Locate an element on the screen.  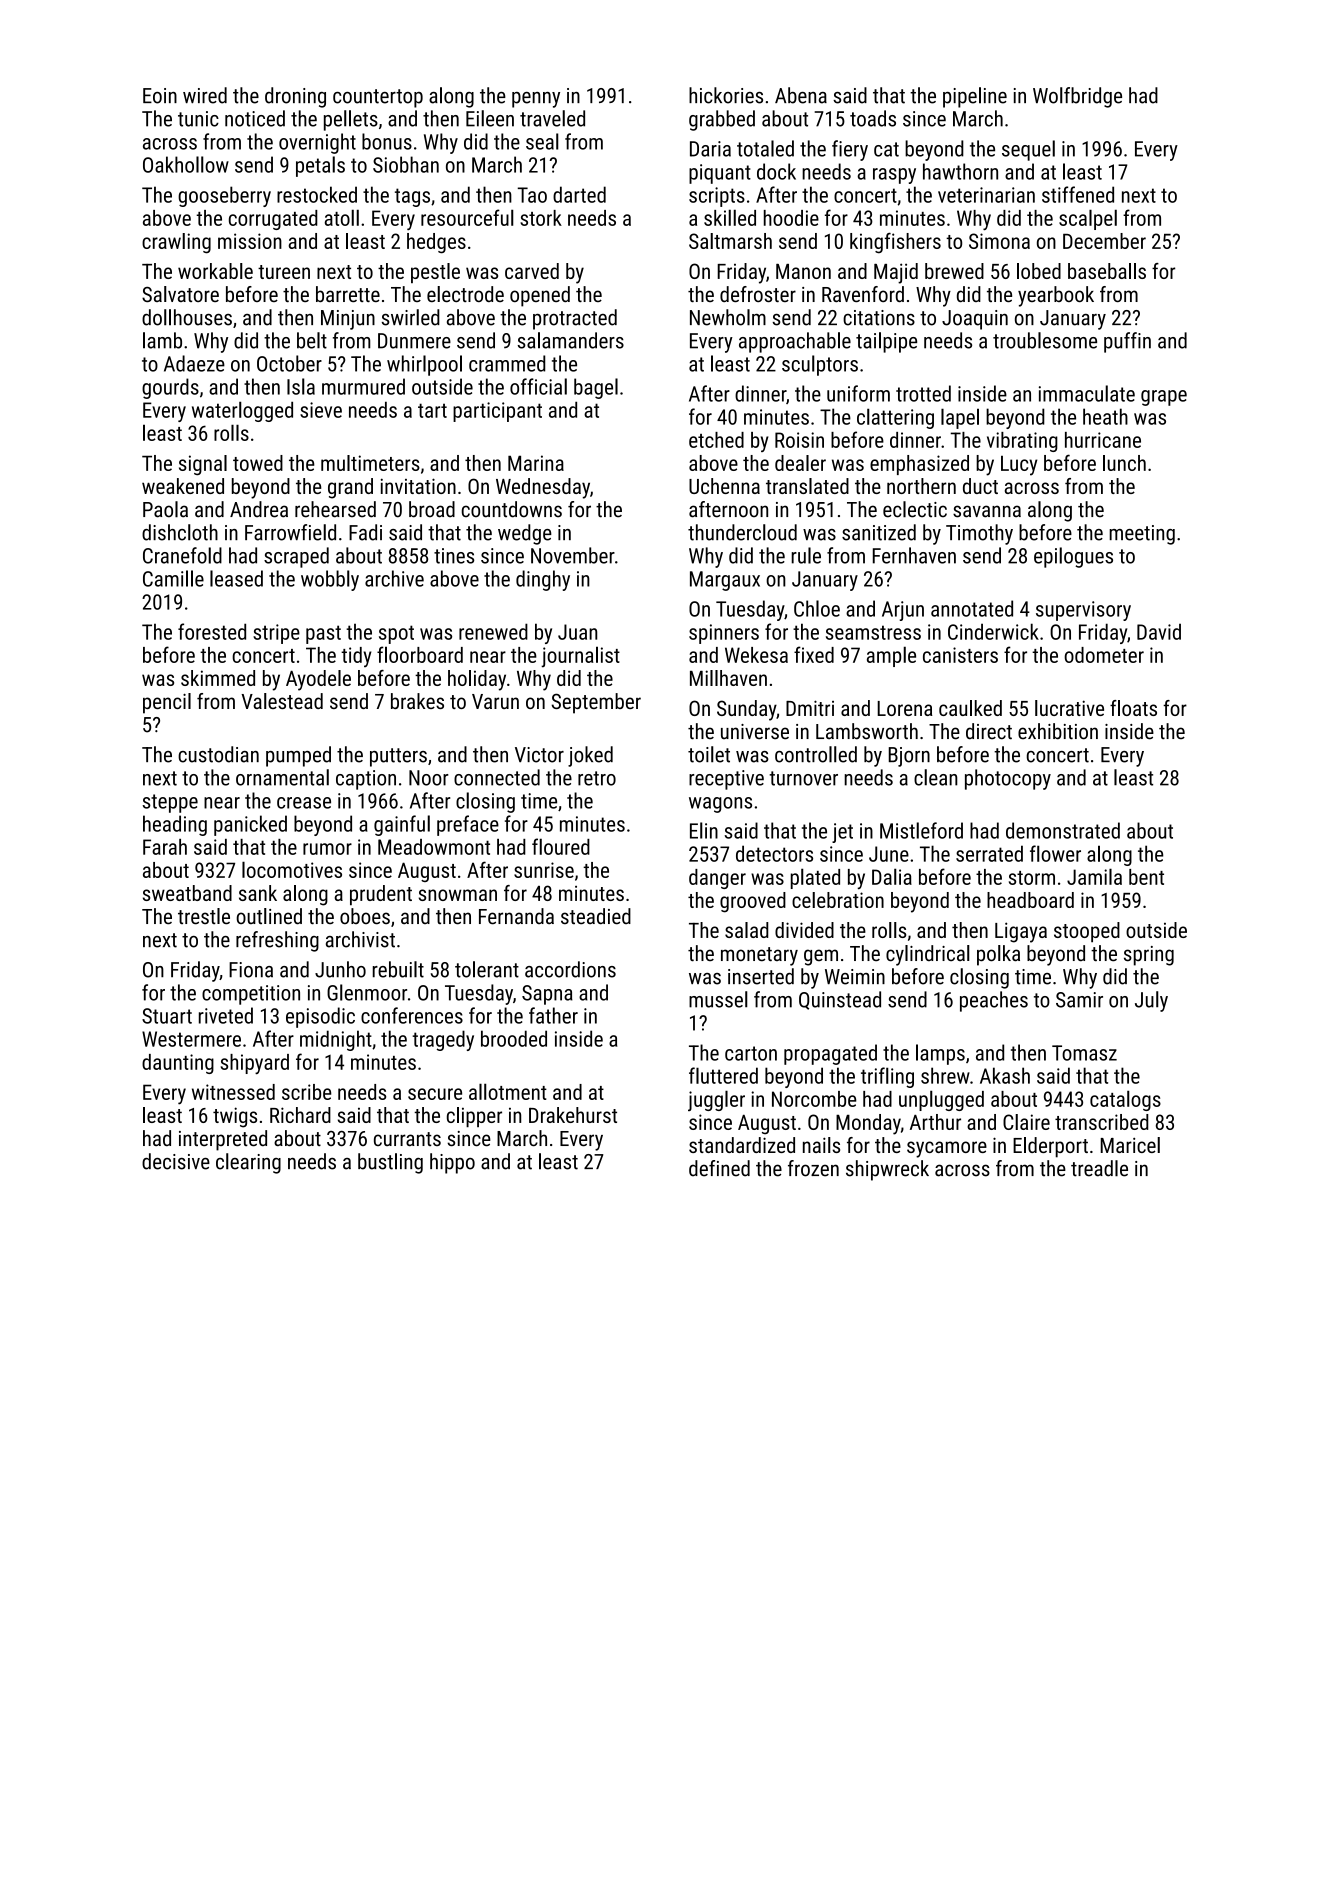
July is located at coordinates (1151, 1001).
